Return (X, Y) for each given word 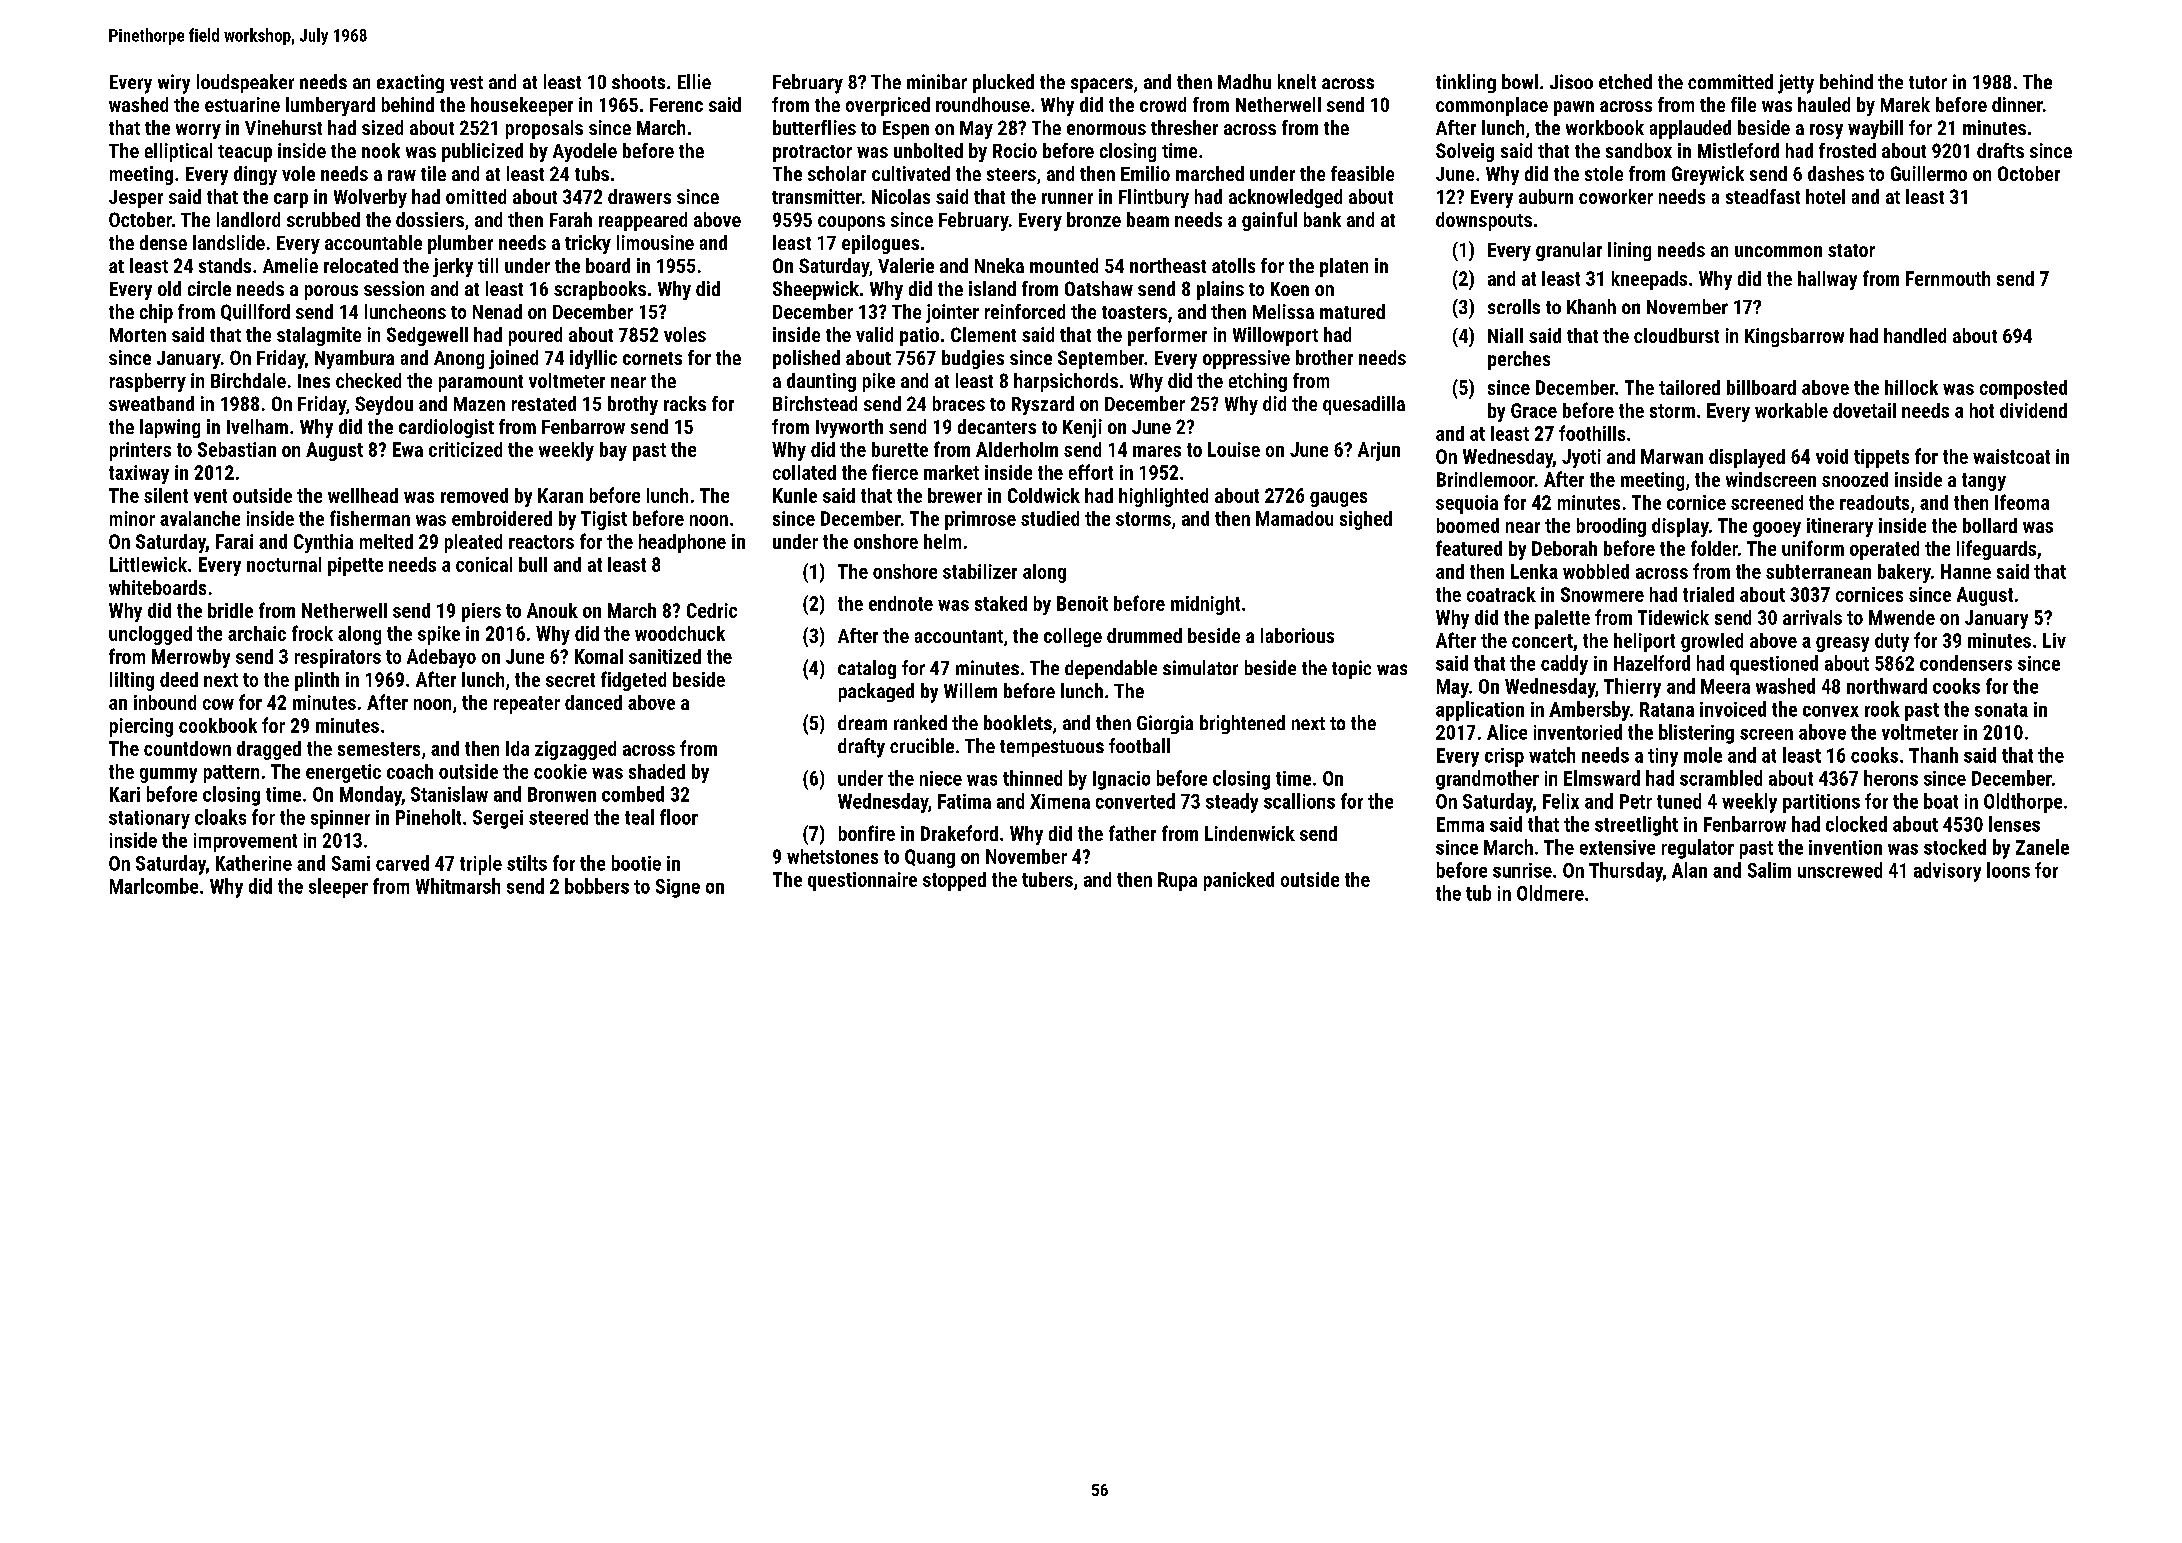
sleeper (338, 888)
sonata (2001, 710)
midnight (1205, 605)
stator (1851, 250)
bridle (230, 610)
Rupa (1177, 881)
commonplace (1492, 106)
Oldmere (1550, 893)
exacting (410, 83)
